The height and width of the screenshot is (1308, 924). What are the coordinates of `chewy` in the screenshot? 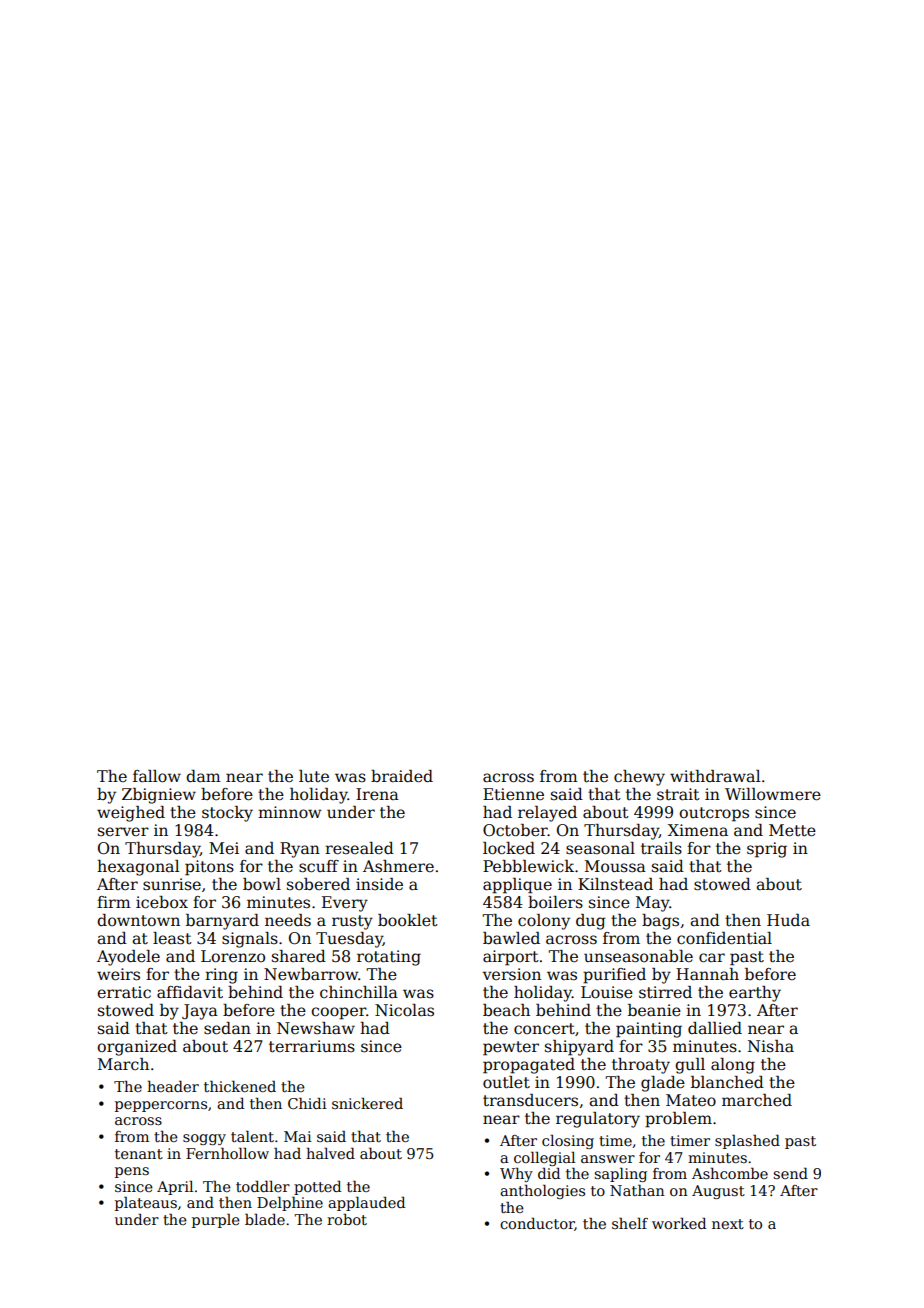 It's located at (639, 778).
